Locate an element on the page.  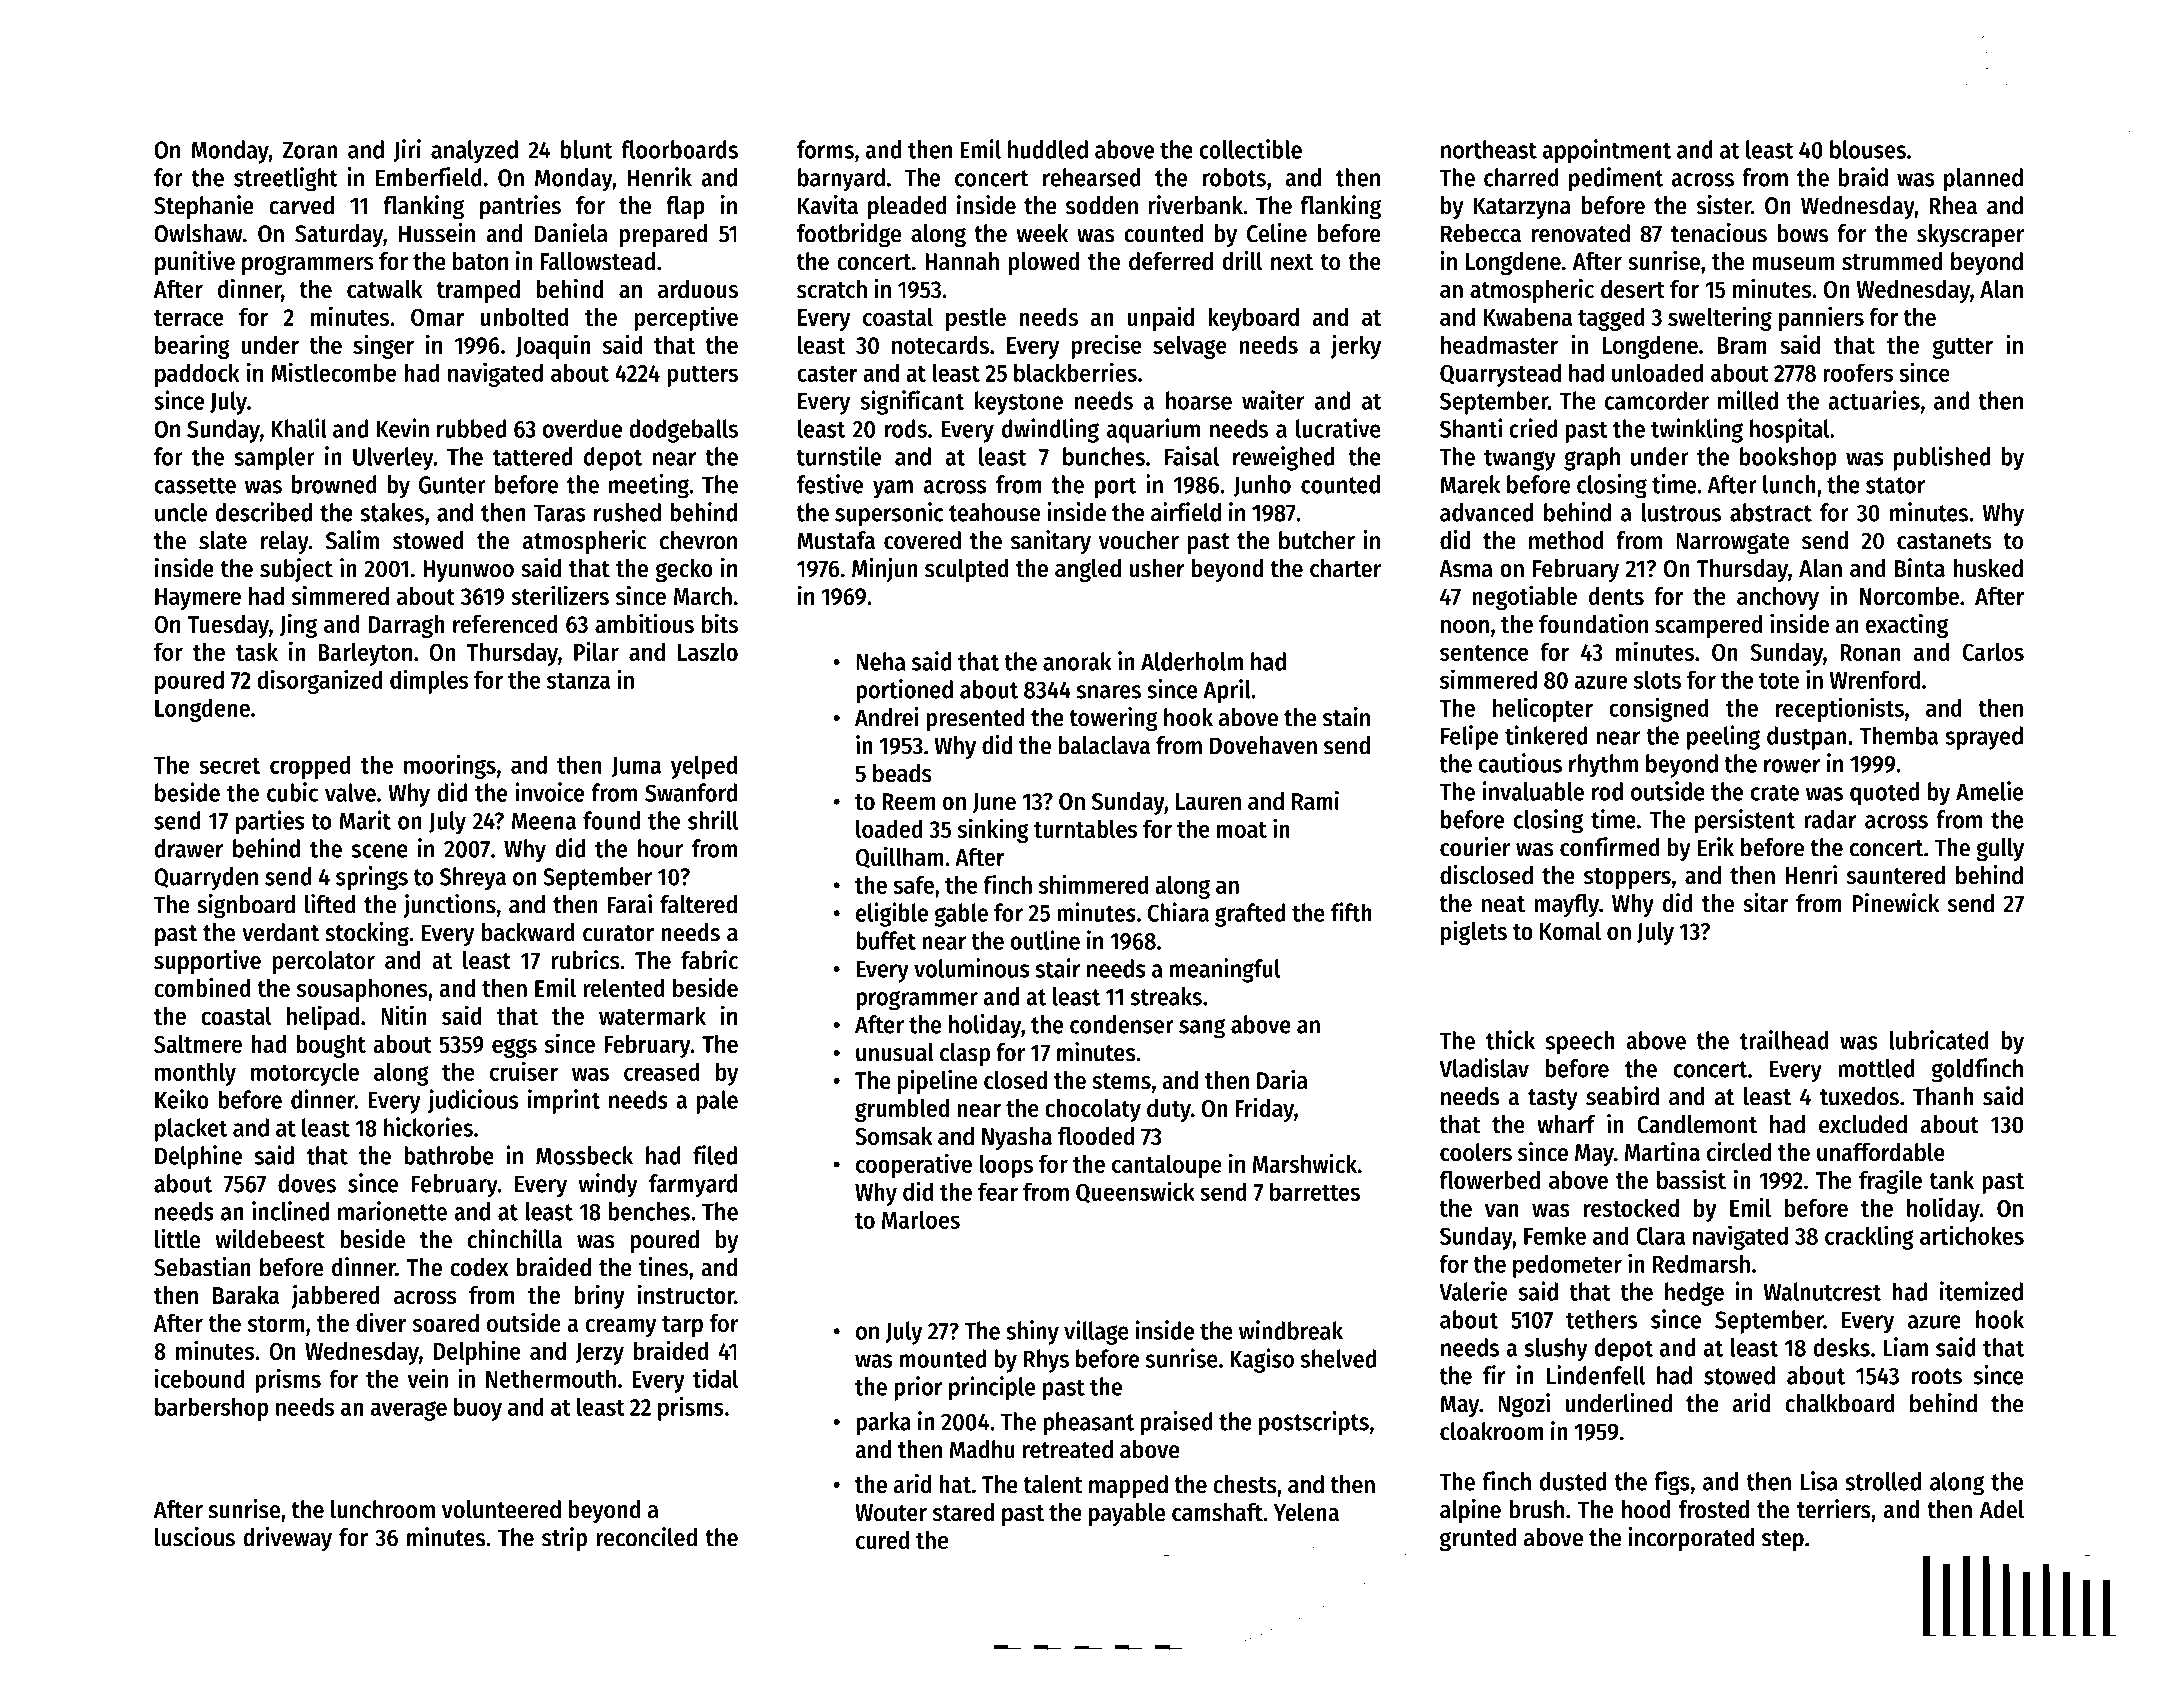
uncle is located at coordinates (181, 512).
